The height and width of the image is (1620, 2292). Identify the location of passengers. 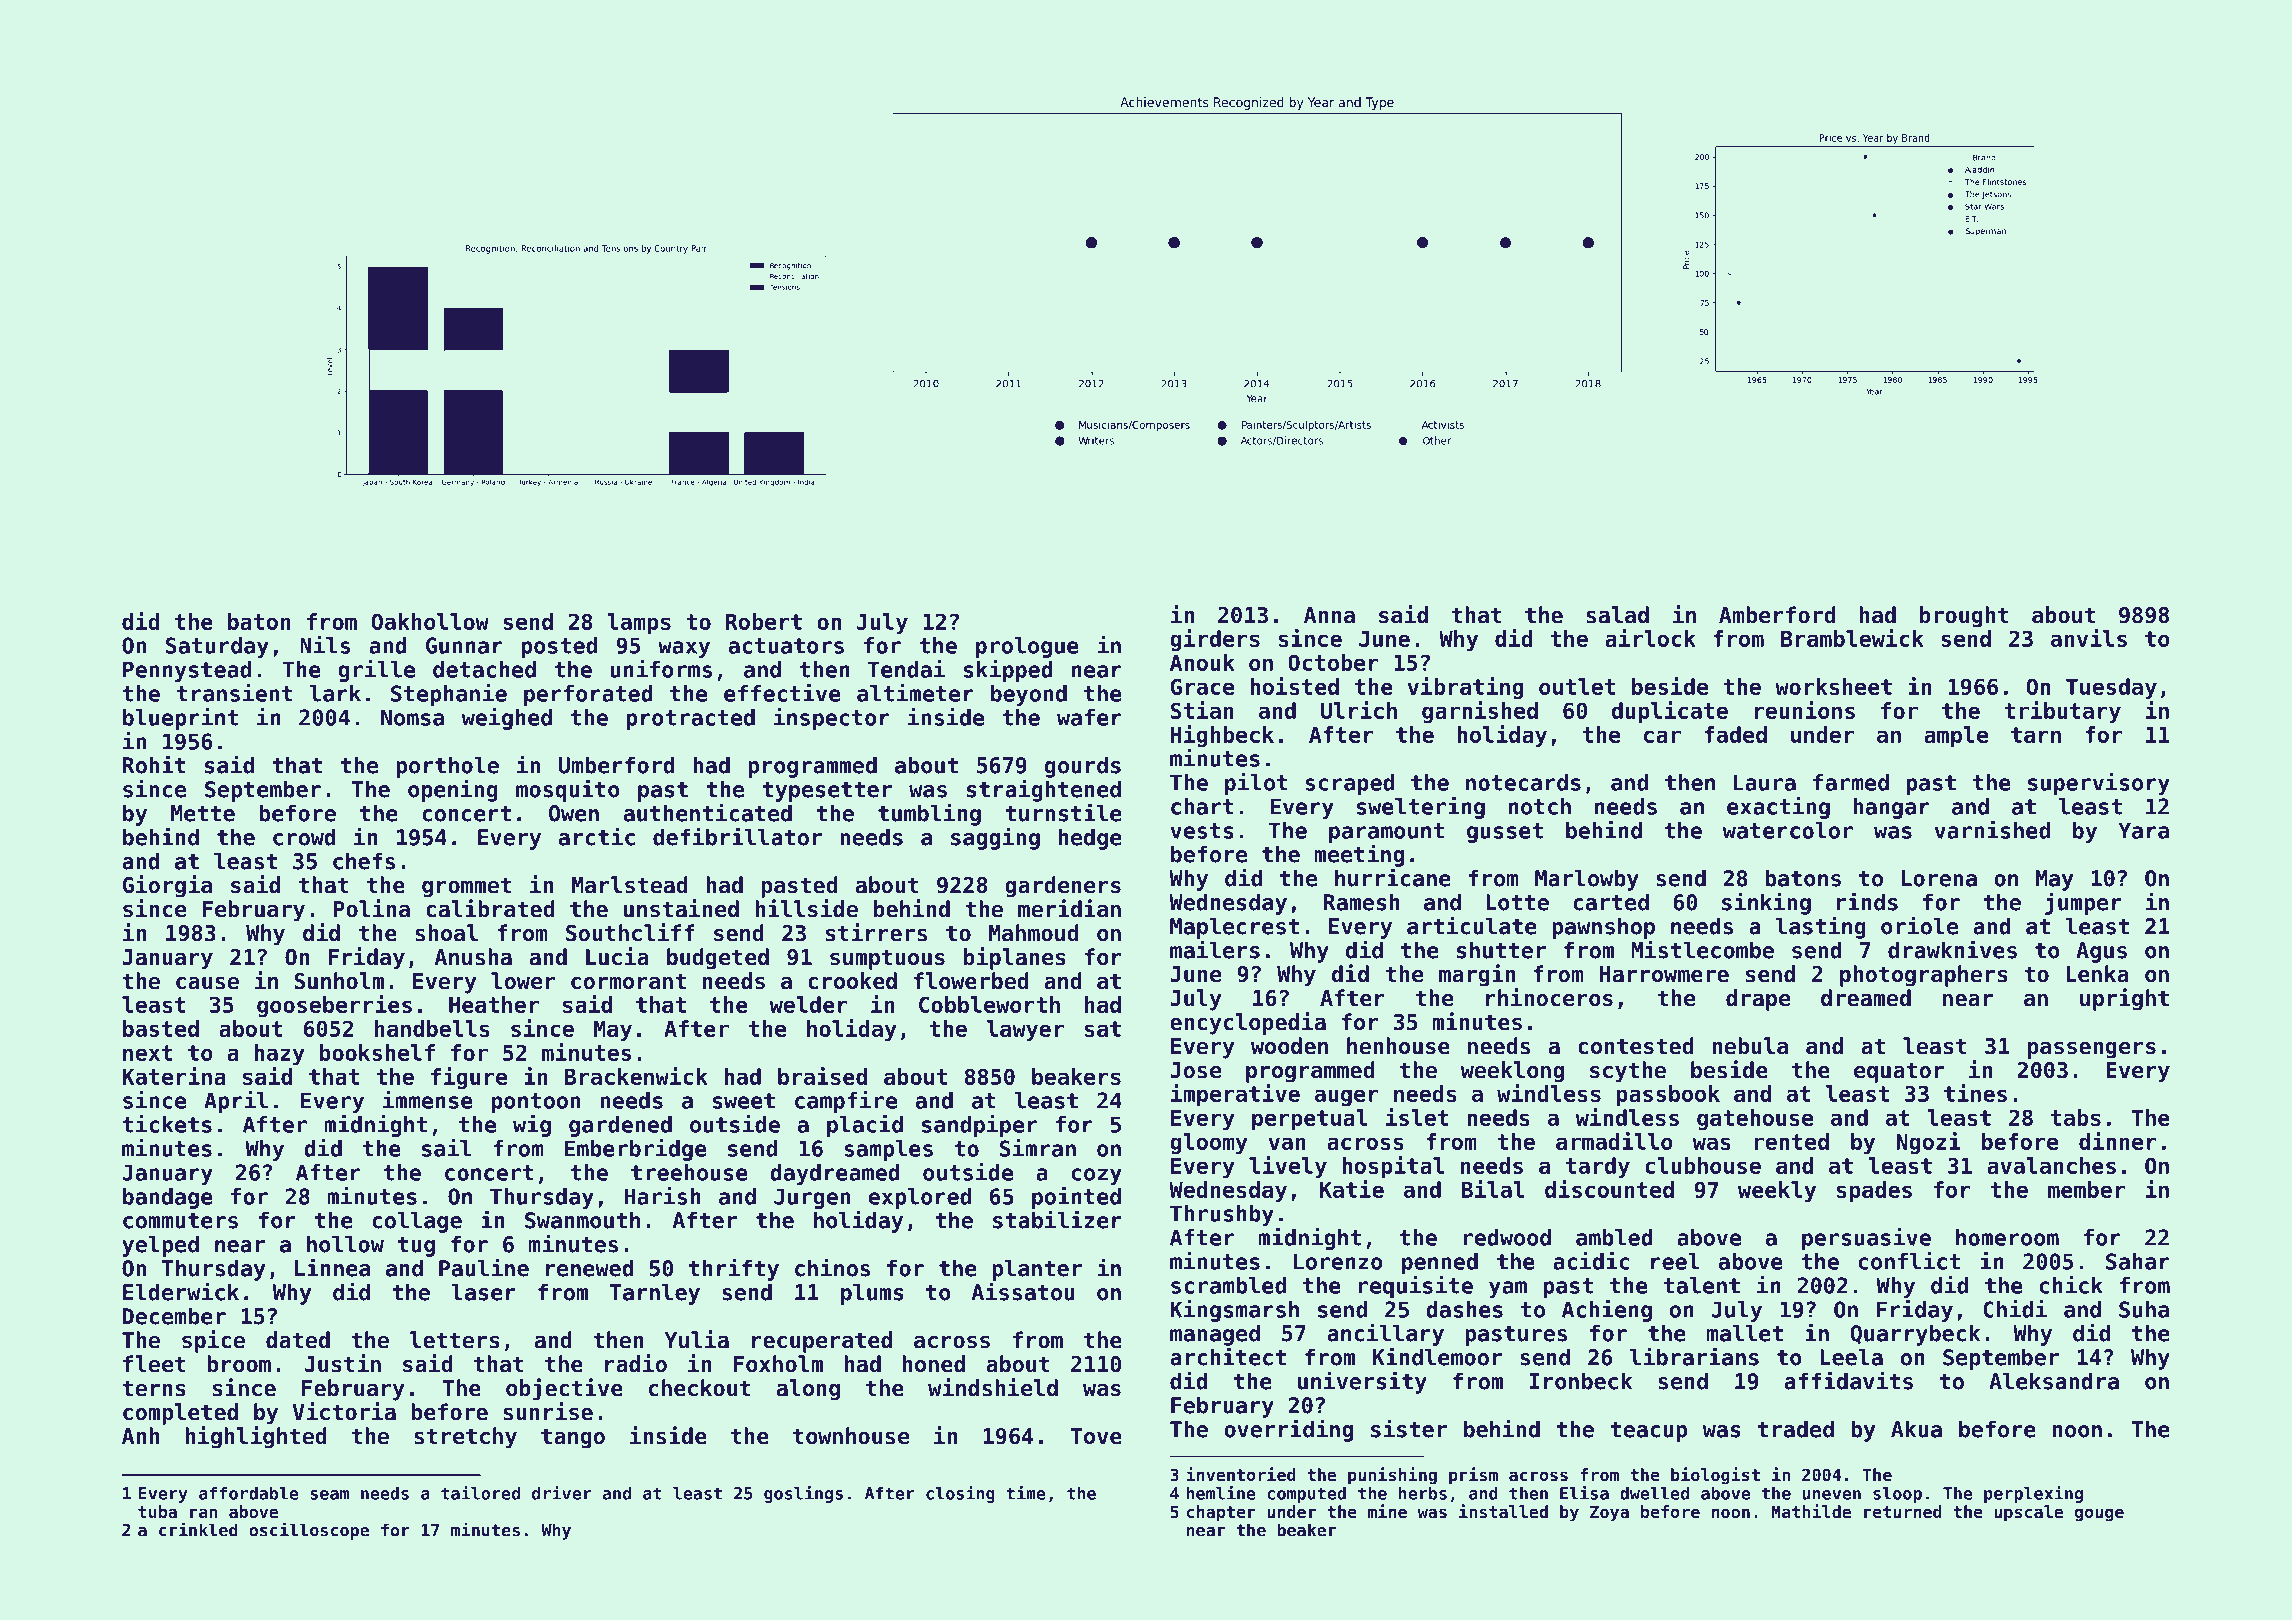
(2092, 1050).
